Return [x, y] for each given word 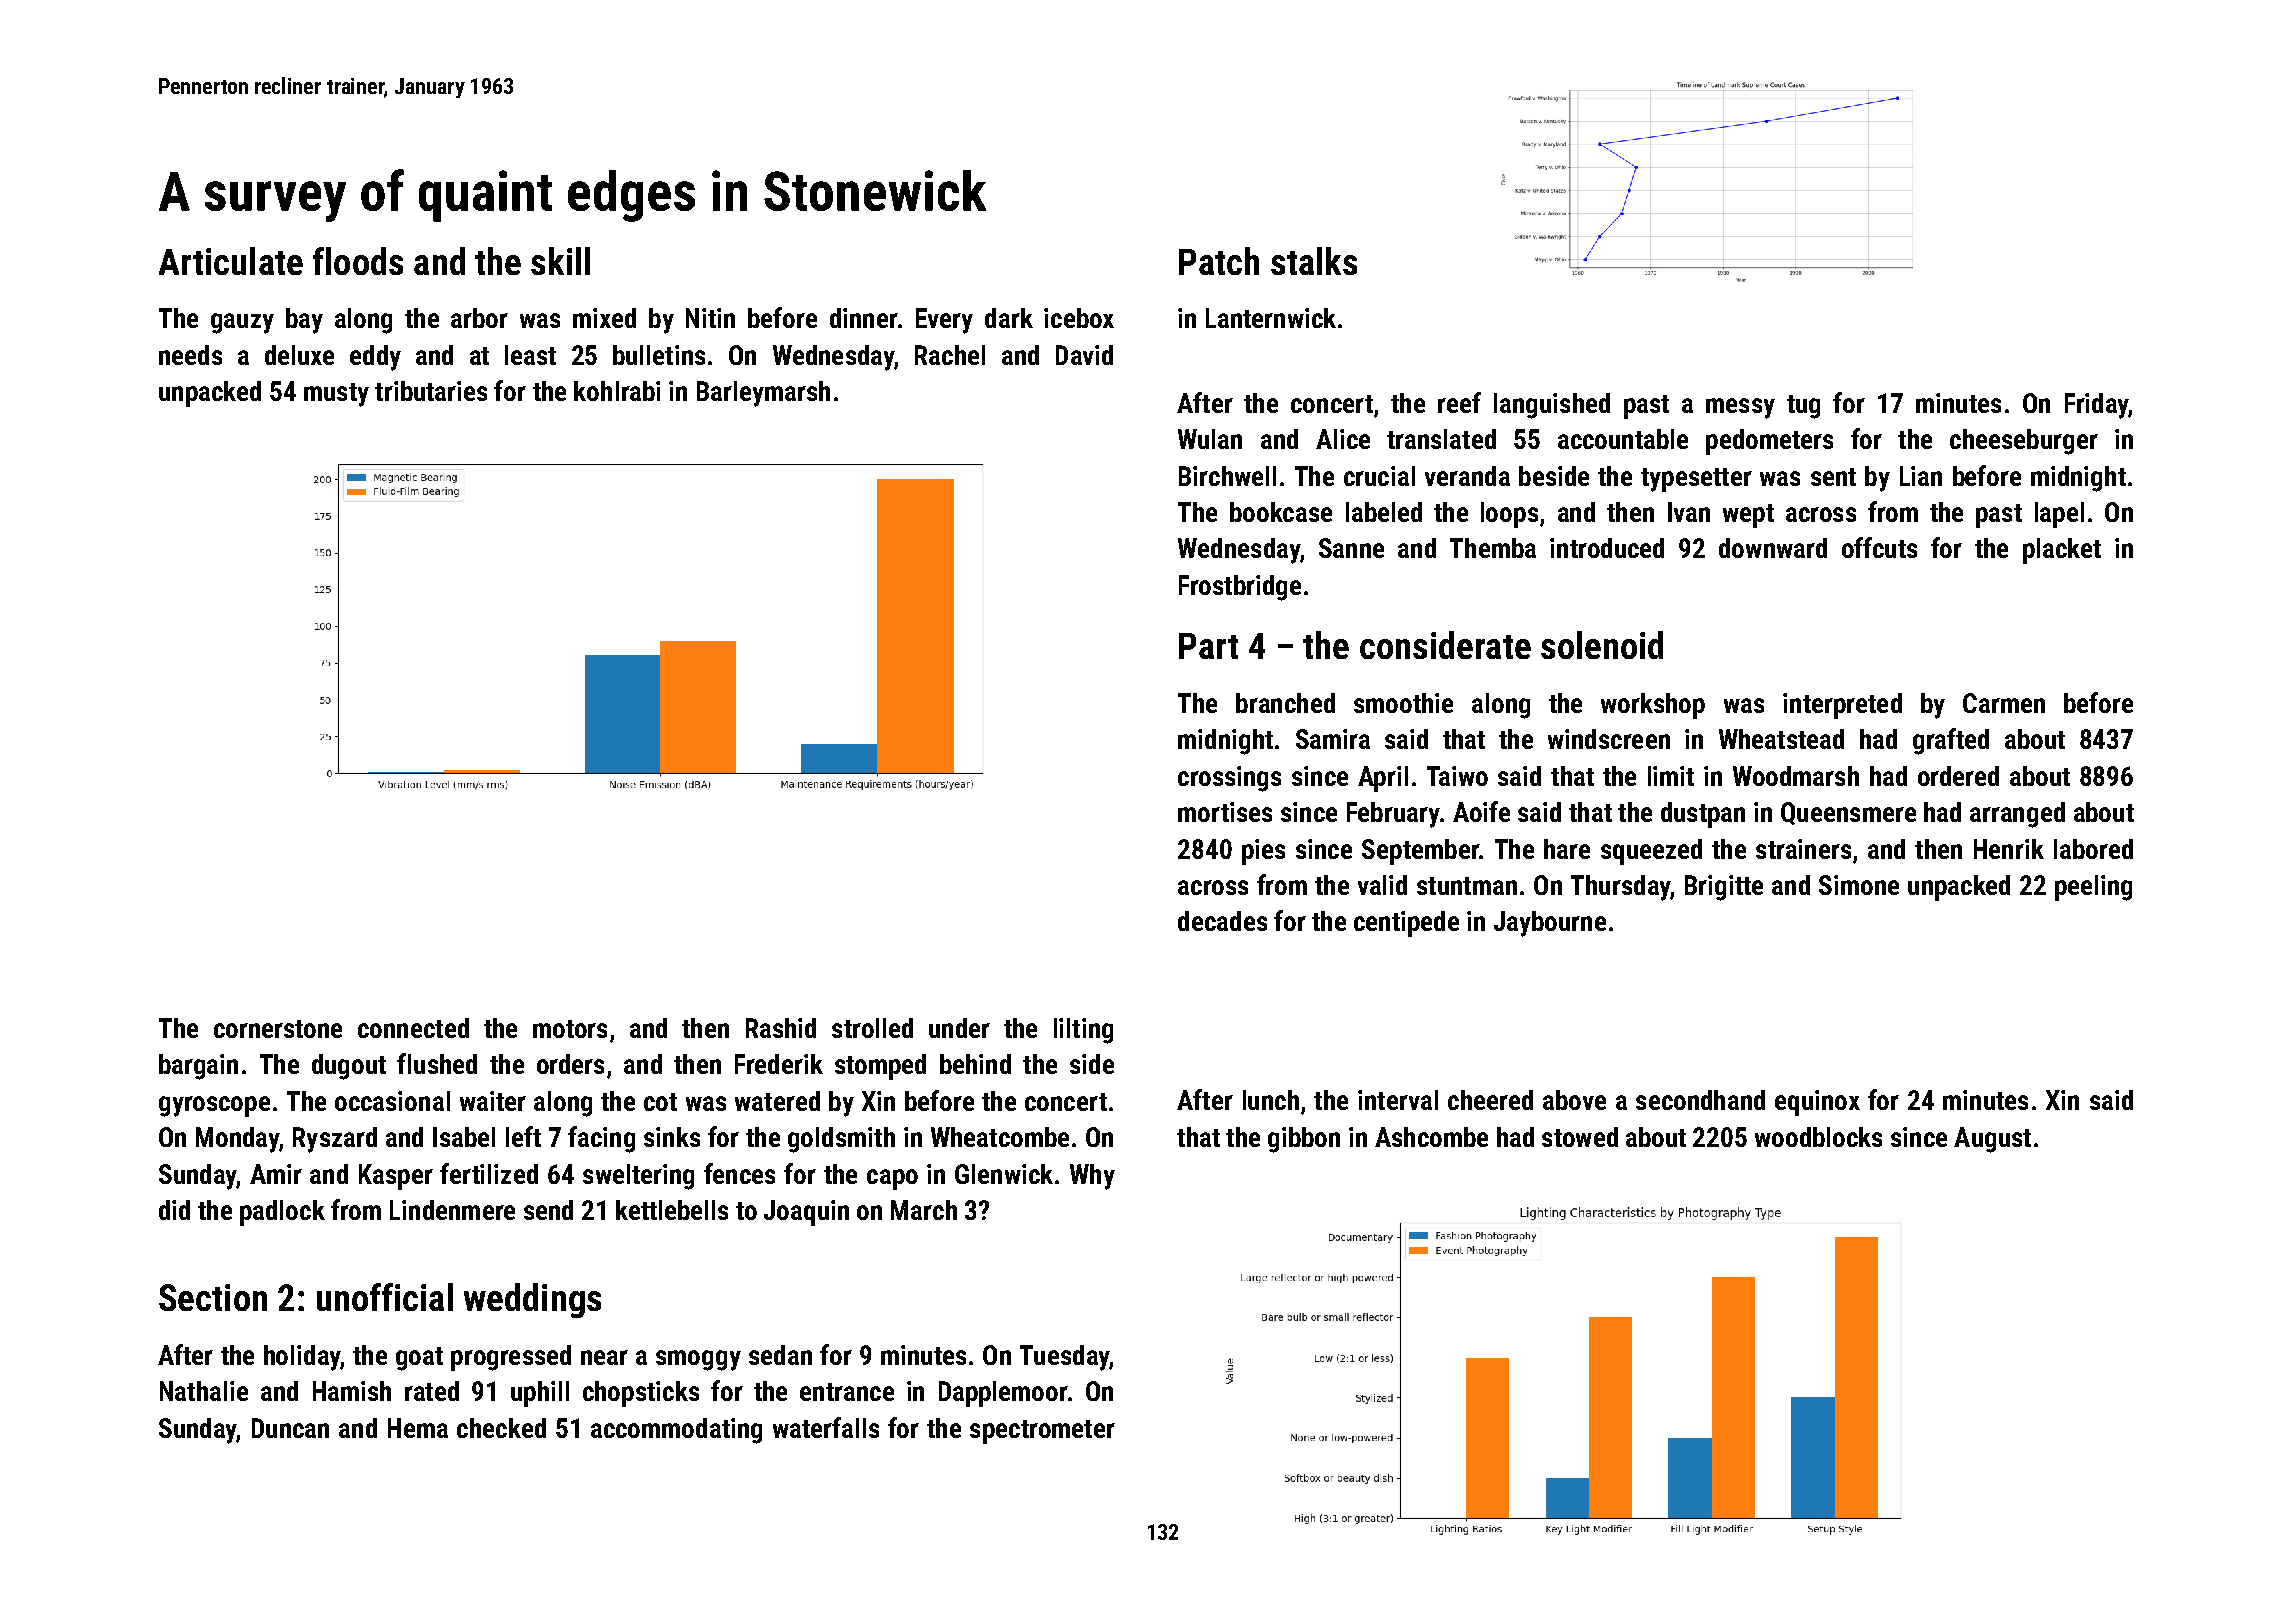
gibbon [1304, 1140]
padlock [282, 1213]
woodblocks [1818, 1137]
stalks [1314, 261]
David [1084, 355]
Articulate [231, 261]
